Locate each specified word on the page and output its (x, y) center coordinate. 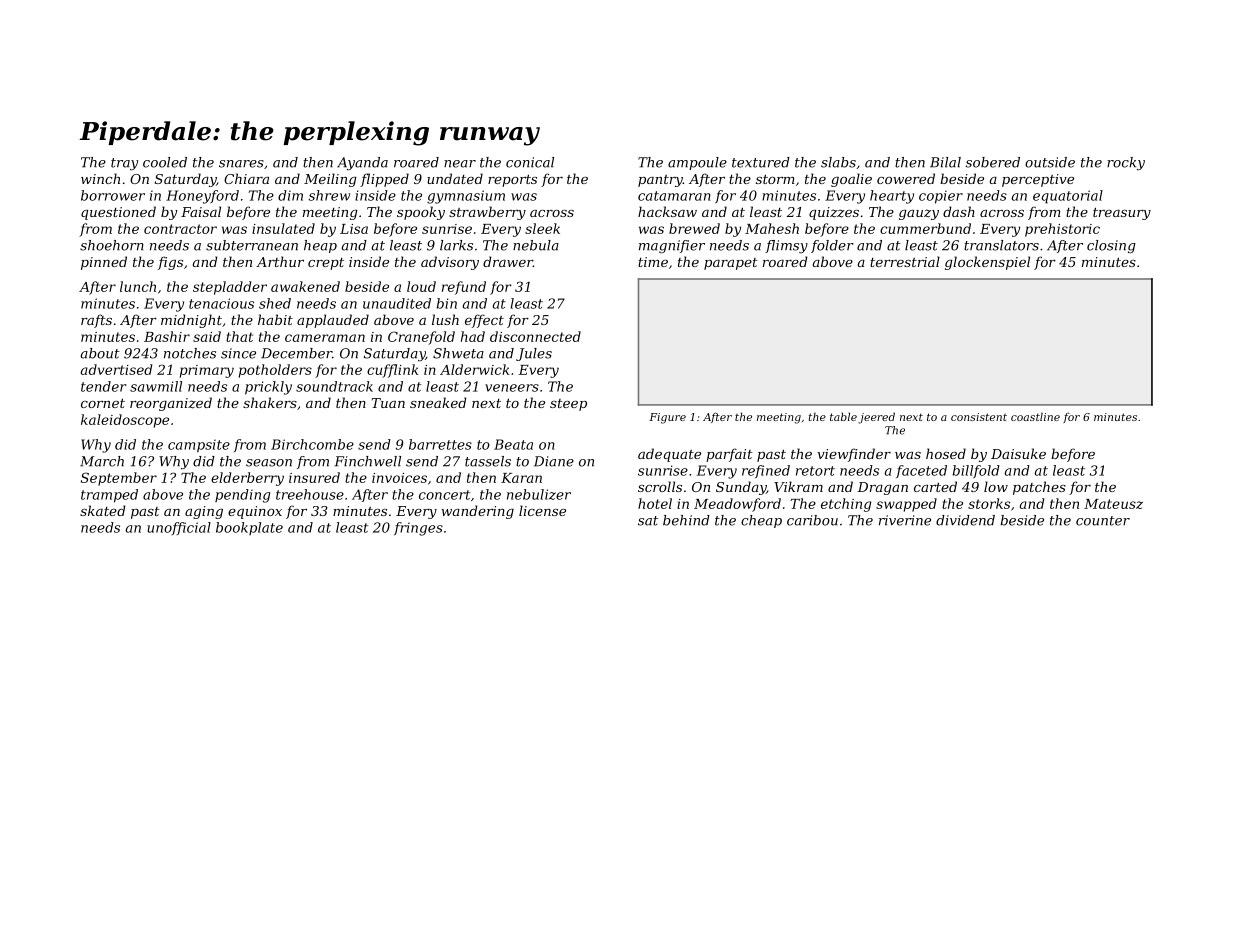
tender (103, 386)
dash (959, 211)
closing (1111, 246)
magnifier (672, 247)
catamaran (674, 196)
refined (766, 471)
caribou (812, 520)
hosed (946, 453)
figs (170, 263)
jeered (876, 418)
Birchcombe (312, 444)
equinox (255, 512)
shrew (329, 195)
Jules (534, 354)
